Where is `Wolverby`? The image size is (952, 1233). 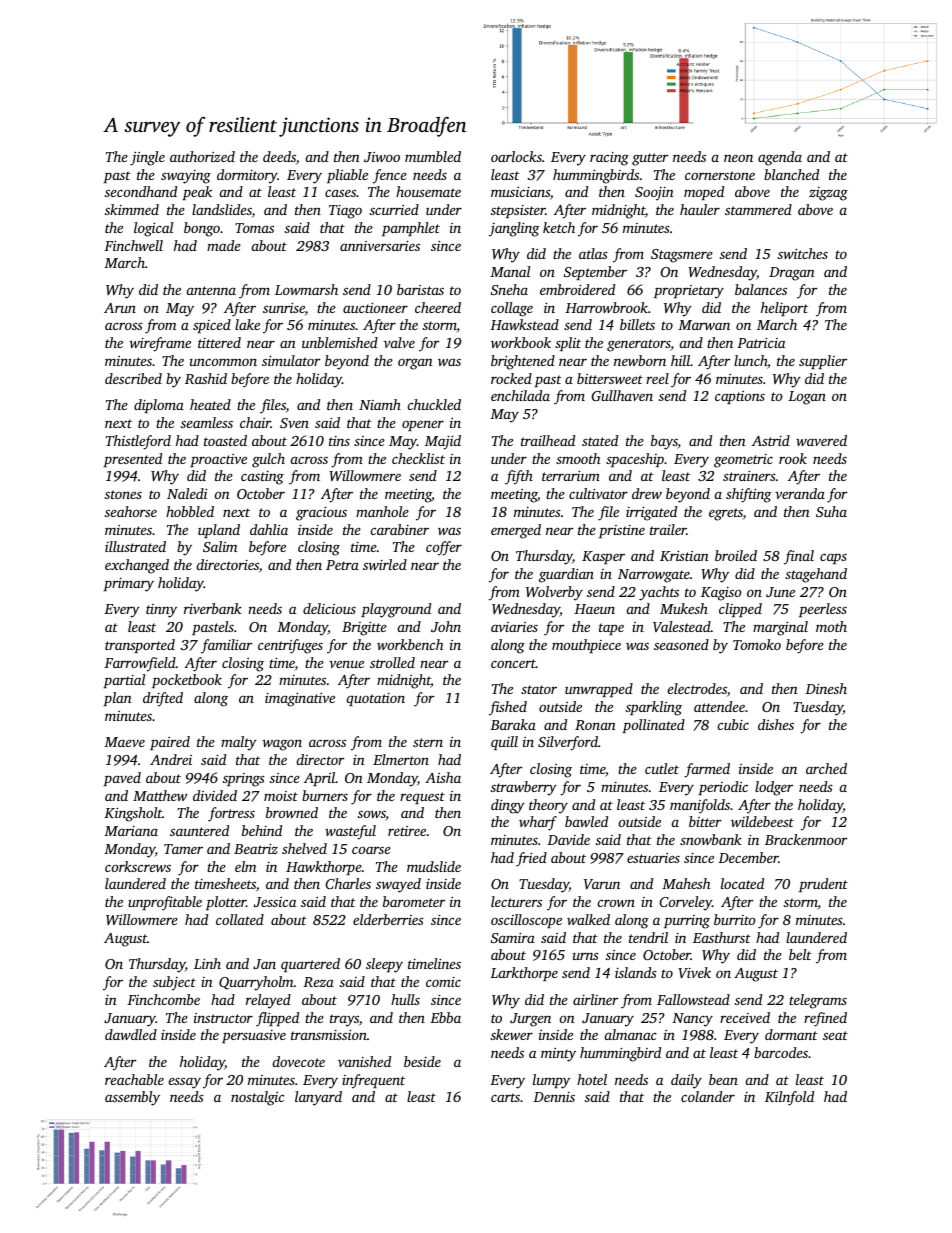
Wolverby is located at coordinates (554, 593).
